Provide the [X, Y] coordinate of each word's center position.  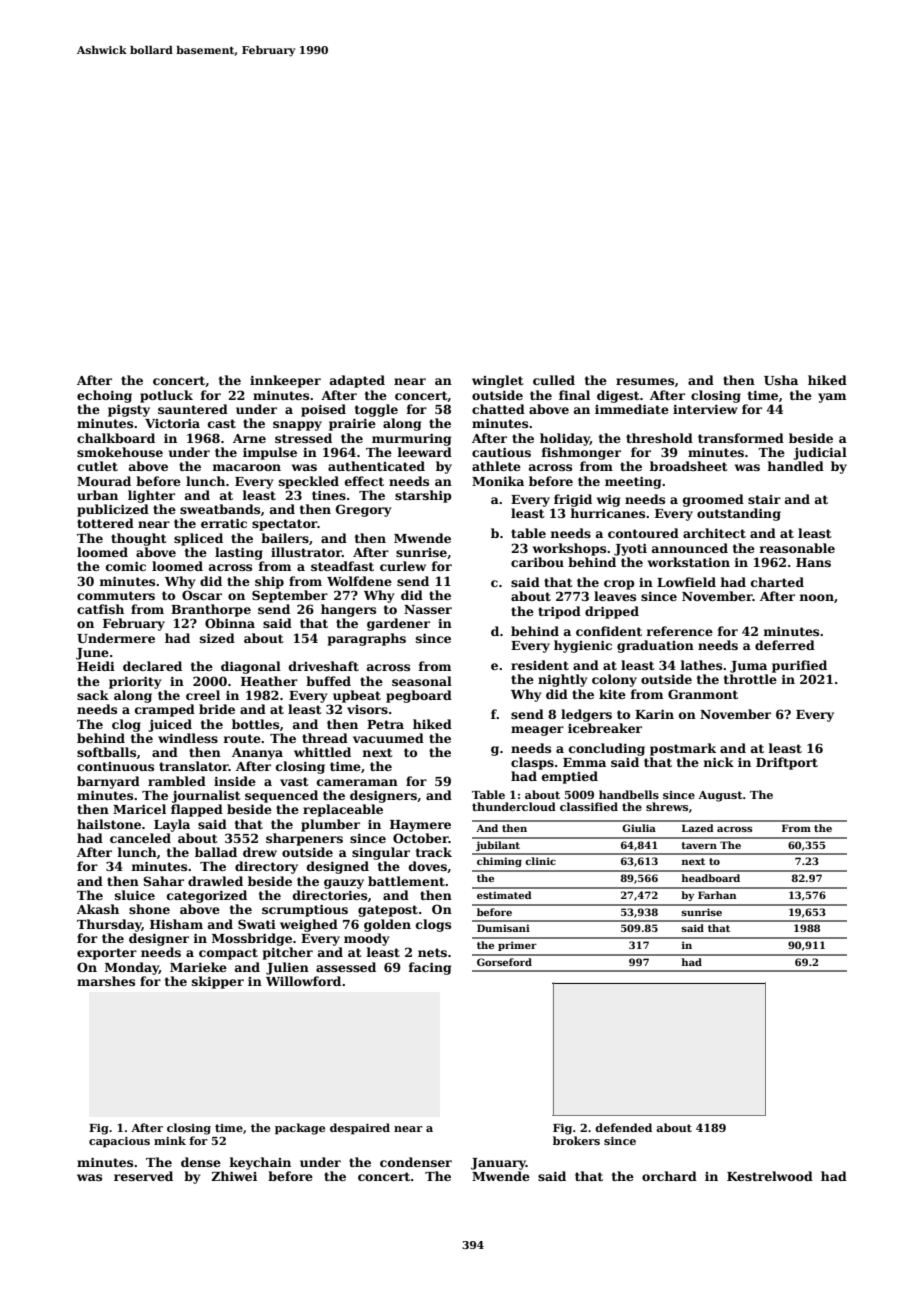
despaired [360, 1129]
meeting [633, 482]
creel [203, 695]
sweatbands [220, 509]
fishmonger [581, 453]
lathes [701, 665]
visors [367, 709]
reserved [143, 1176]
